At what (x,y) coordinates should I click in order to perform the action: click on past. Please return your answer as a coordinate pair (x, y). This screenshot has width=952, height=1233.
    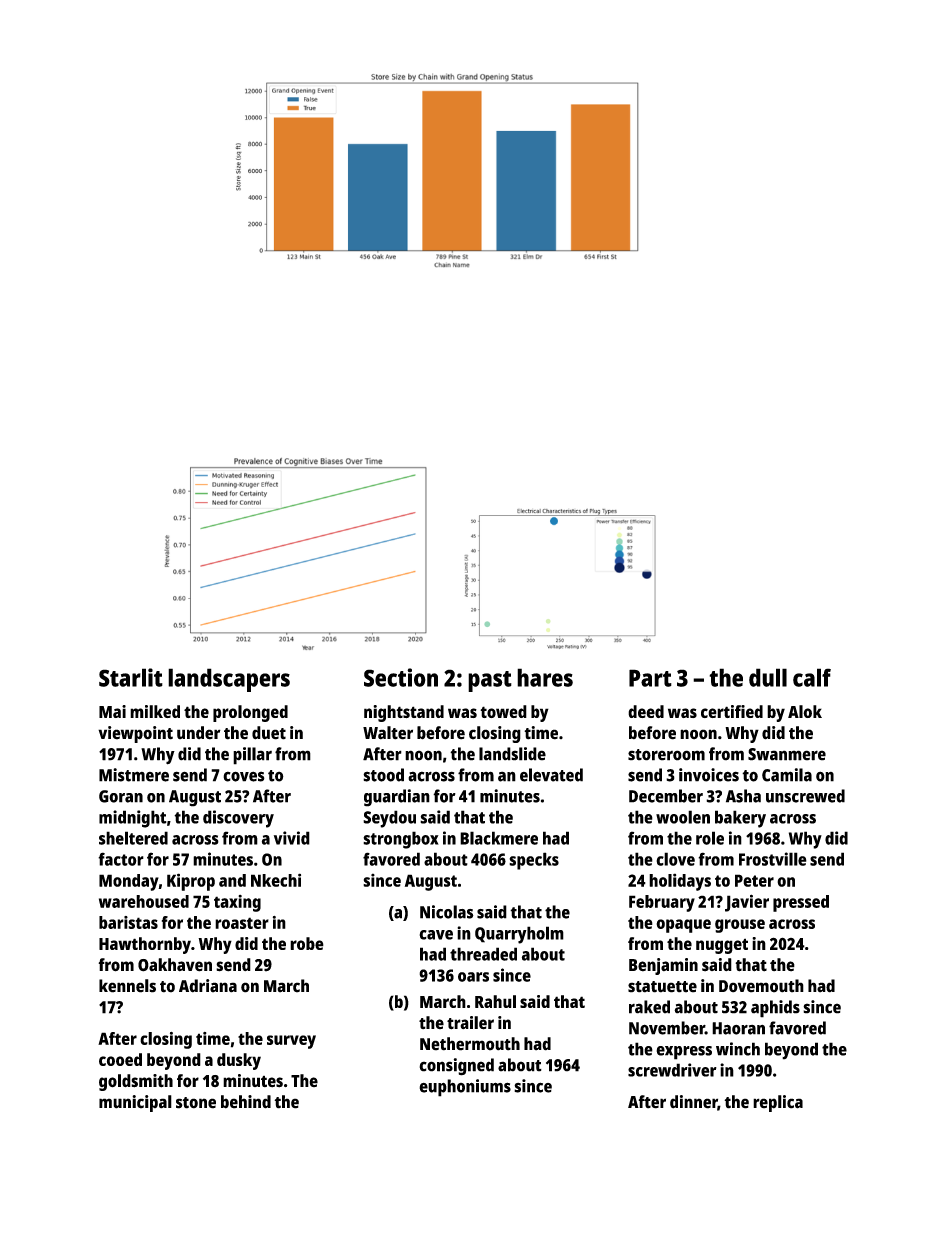
    Looking at the image, I should click on (490, 681).
